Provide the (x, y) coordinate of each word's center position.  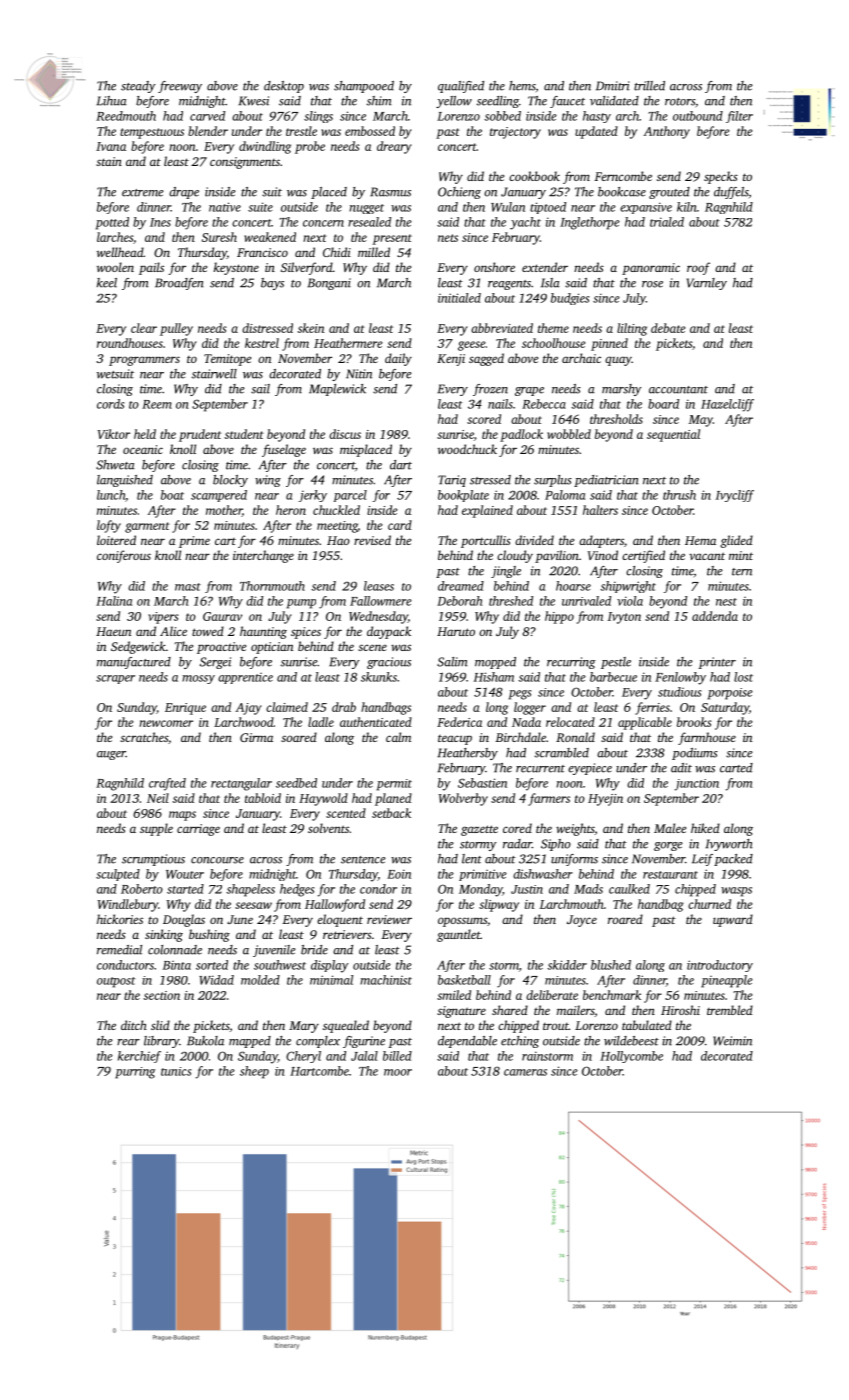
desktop (284, 87)
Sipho (556, 845)
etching (520, 1042)
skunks (379, 677)
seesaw (253, 905)
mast (188, 587)
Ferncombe (623, 176)
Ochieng (459, 193)
